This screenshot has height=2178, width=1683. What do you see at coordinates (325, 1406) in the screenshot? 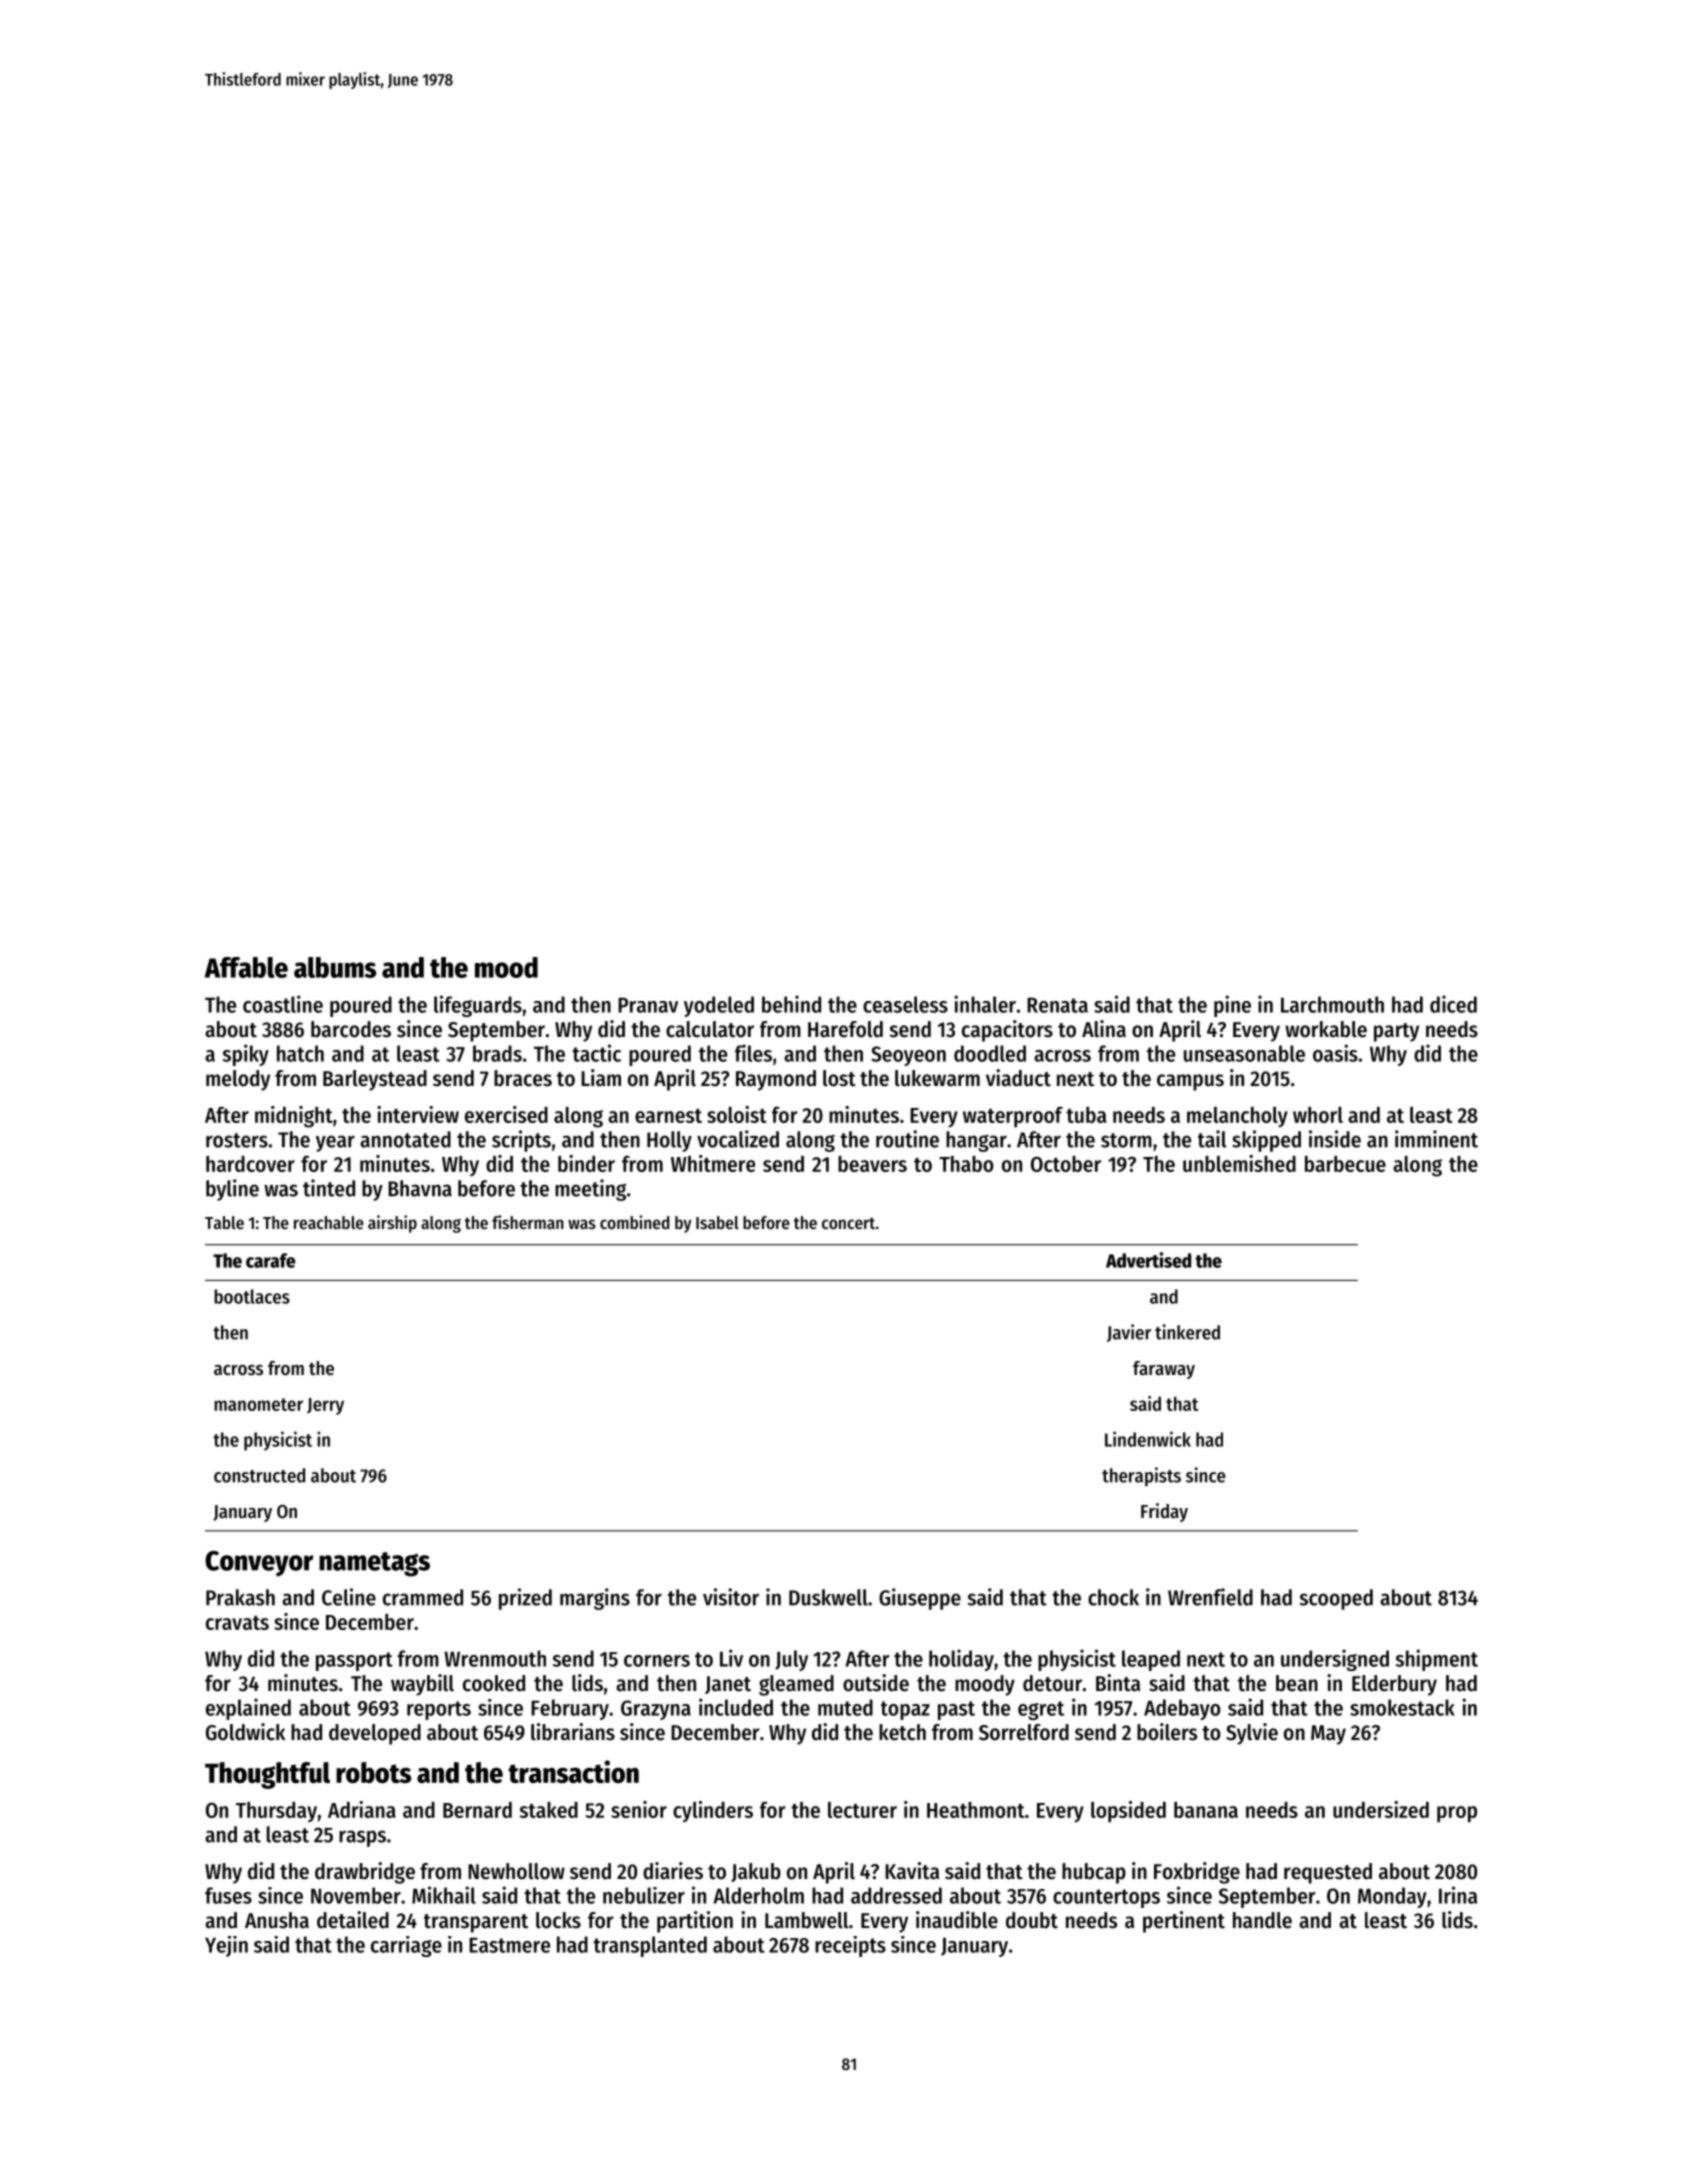
I see `Jerry` at bounding box center [325, 1406].
